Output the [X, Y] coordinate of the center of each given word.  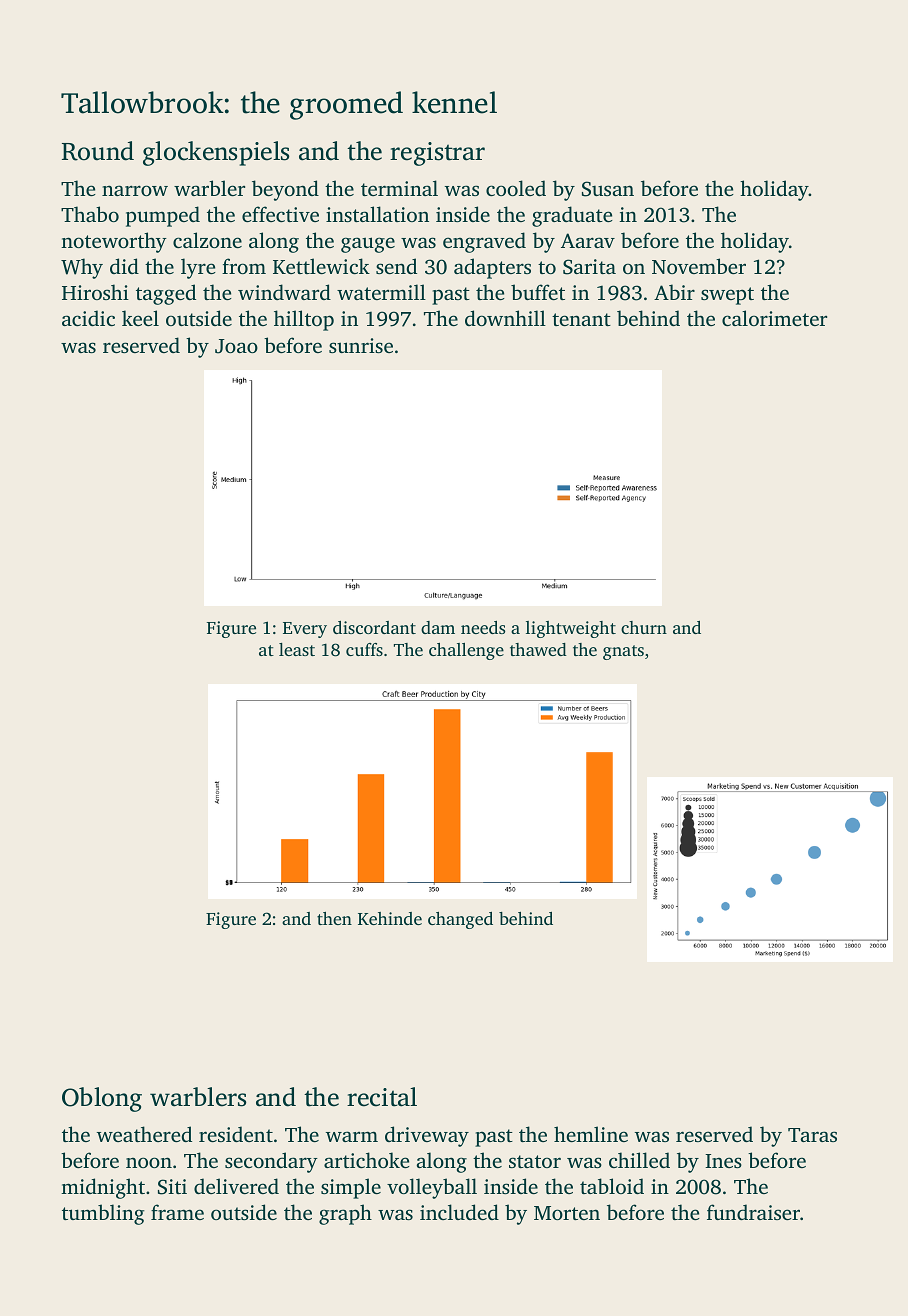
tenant [581, 319]
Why [82, 268]
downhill [505, 318]
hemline [591, 1134]
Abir [674, 292]
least [297, 649]
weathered [144, 1134]
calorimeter [774, 318]
